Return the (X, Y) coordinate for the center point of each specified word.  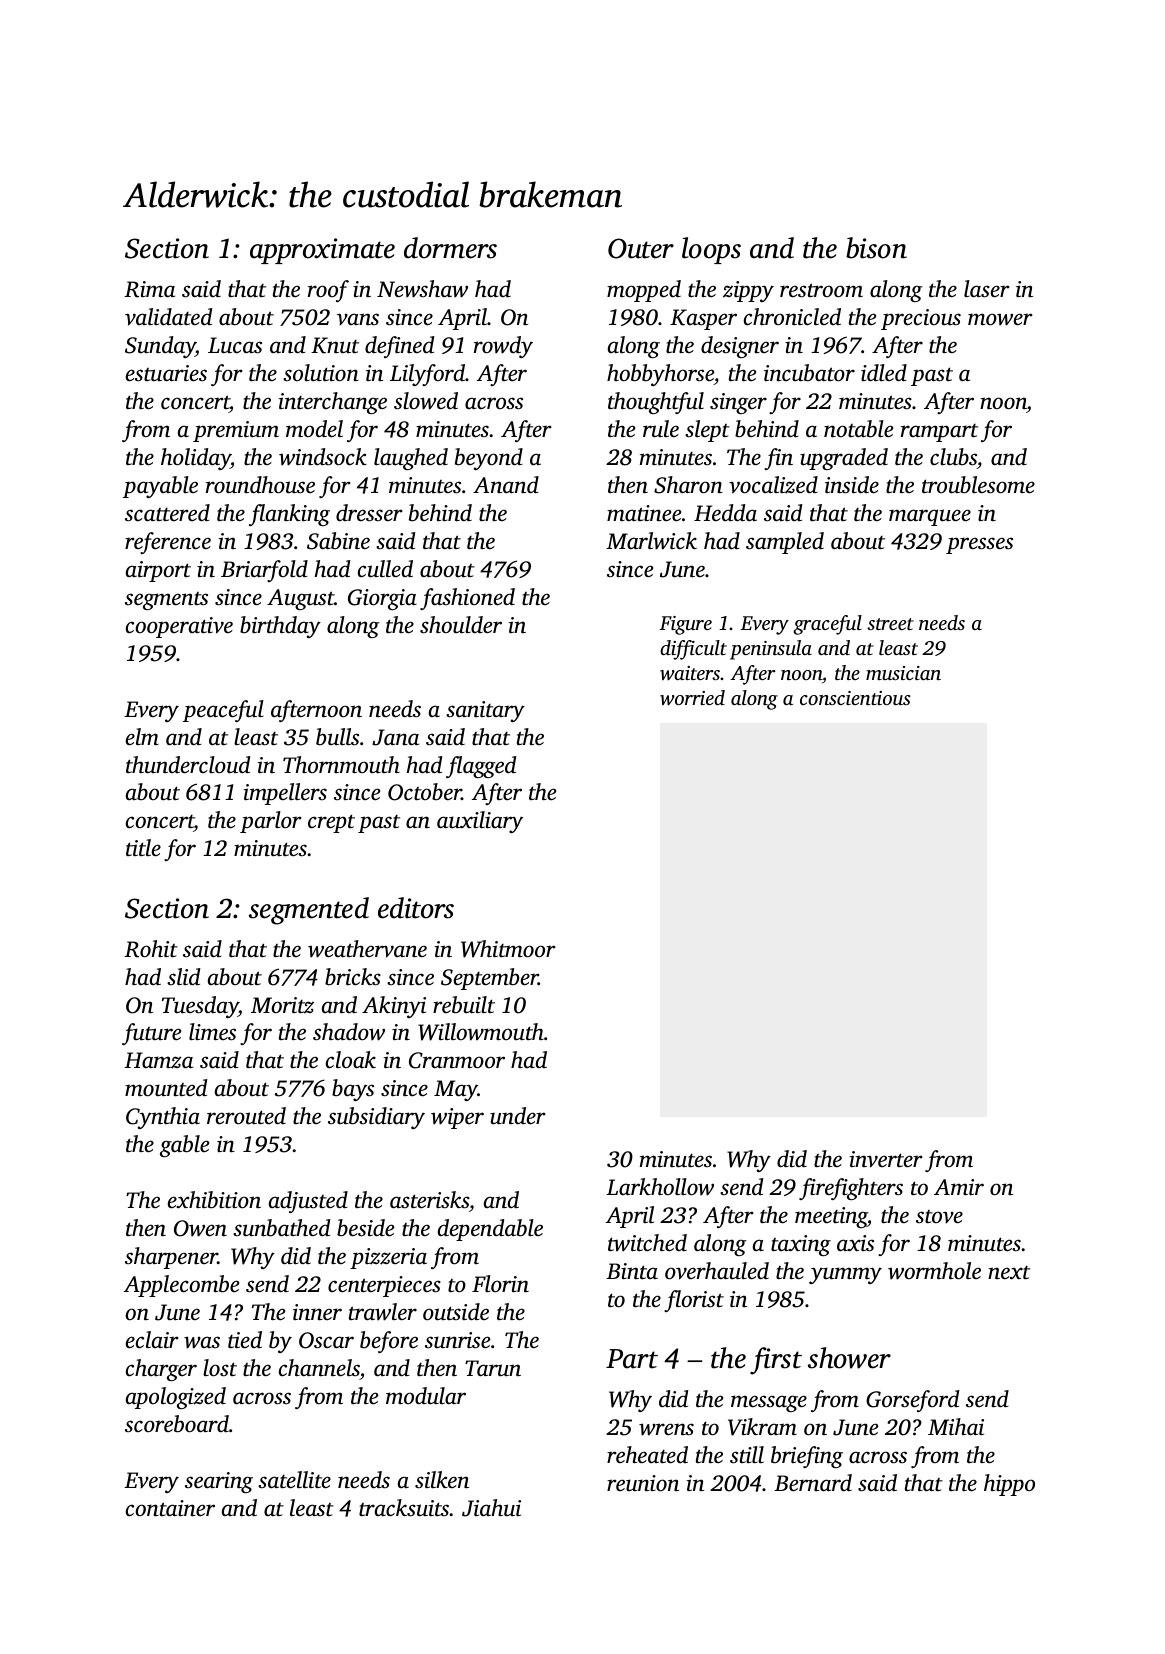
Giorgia (382, 599)
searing (219, 1482)
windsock (323, 457)
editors (416, 908)
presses (979, 545)
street (890, 624)
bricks (353, 977)
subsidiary (376, 1118)
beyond (489, 459)
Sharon (688, 485)
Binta (632, 1271)
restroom (821, 290)
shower (849, 1358)
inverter (886, 1159)
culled (385, 569)
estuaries (166, 373)
